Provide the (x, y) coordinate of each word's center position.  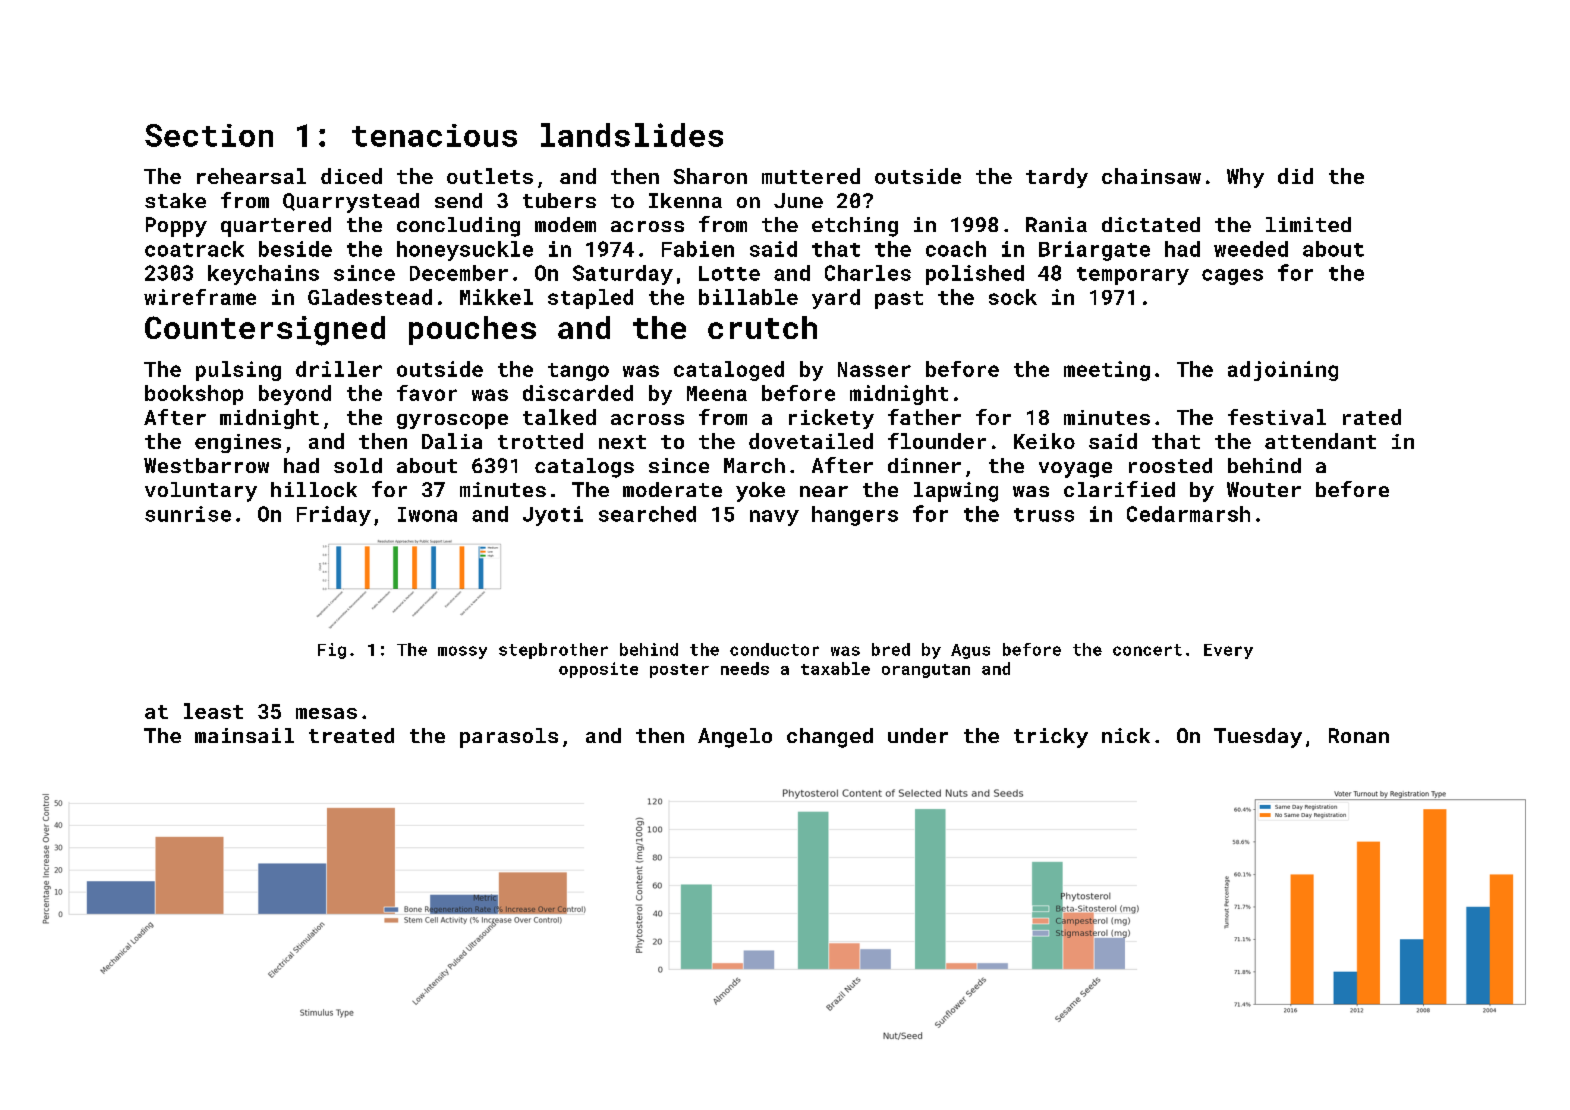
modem (565, 224)
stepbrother (553, 651)
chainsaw (1151, 176)
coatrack (194, 249)
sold (358, 465)
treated (351, 735)
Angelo (735, 738)
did (1295, 176)
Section (209, 135)
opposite (598, 670)
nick (1126, 735)
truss (1044, 515)
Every (1228, 651)
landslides (632, 135)
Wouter (1264, 489)
